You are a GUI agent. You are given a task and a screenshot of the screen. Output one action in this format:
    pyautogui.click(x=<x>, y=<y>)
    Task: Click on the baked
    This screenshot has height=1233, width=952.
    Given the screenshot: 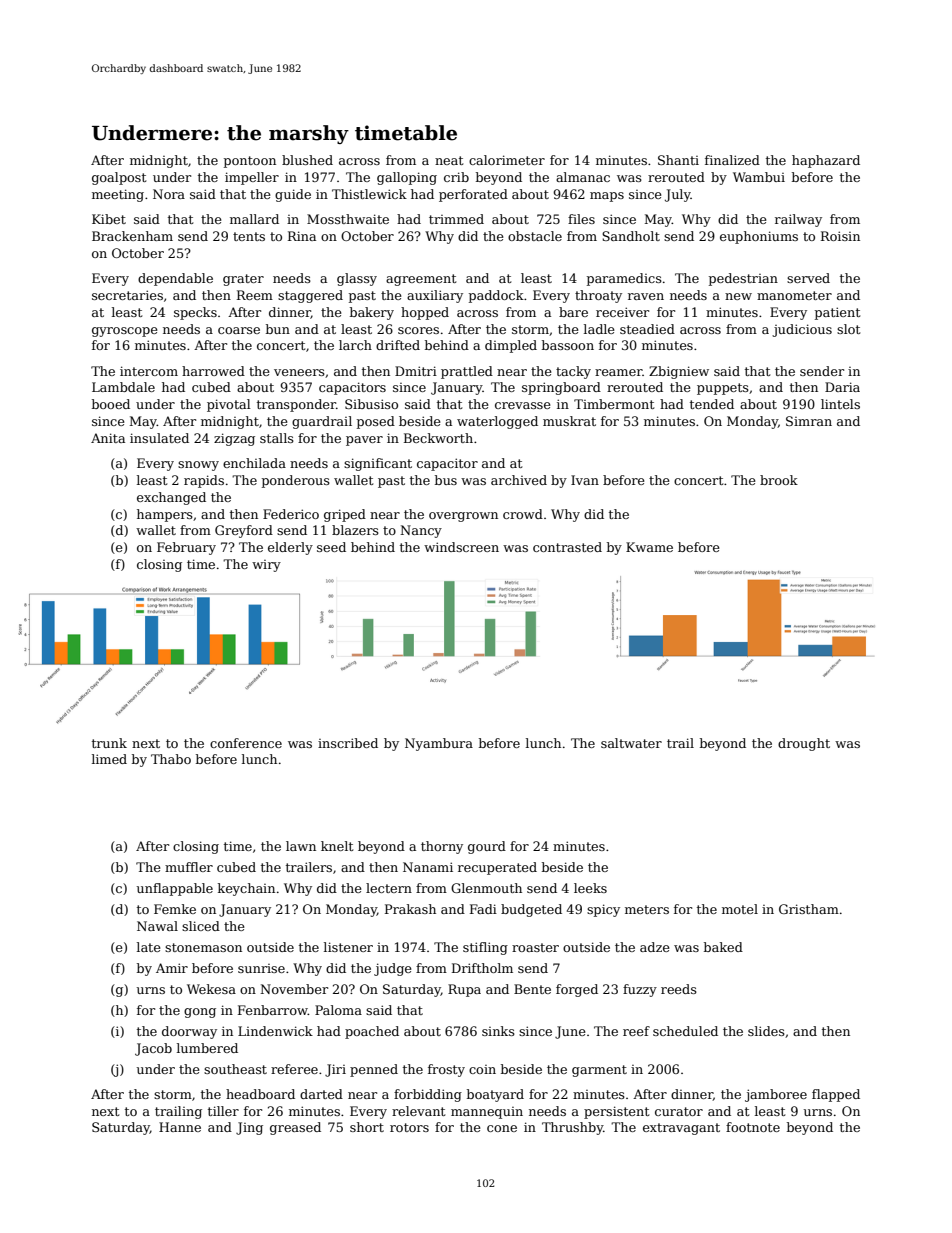 What is the action you would take?
    pyautogui.click(x=723, y=947)
